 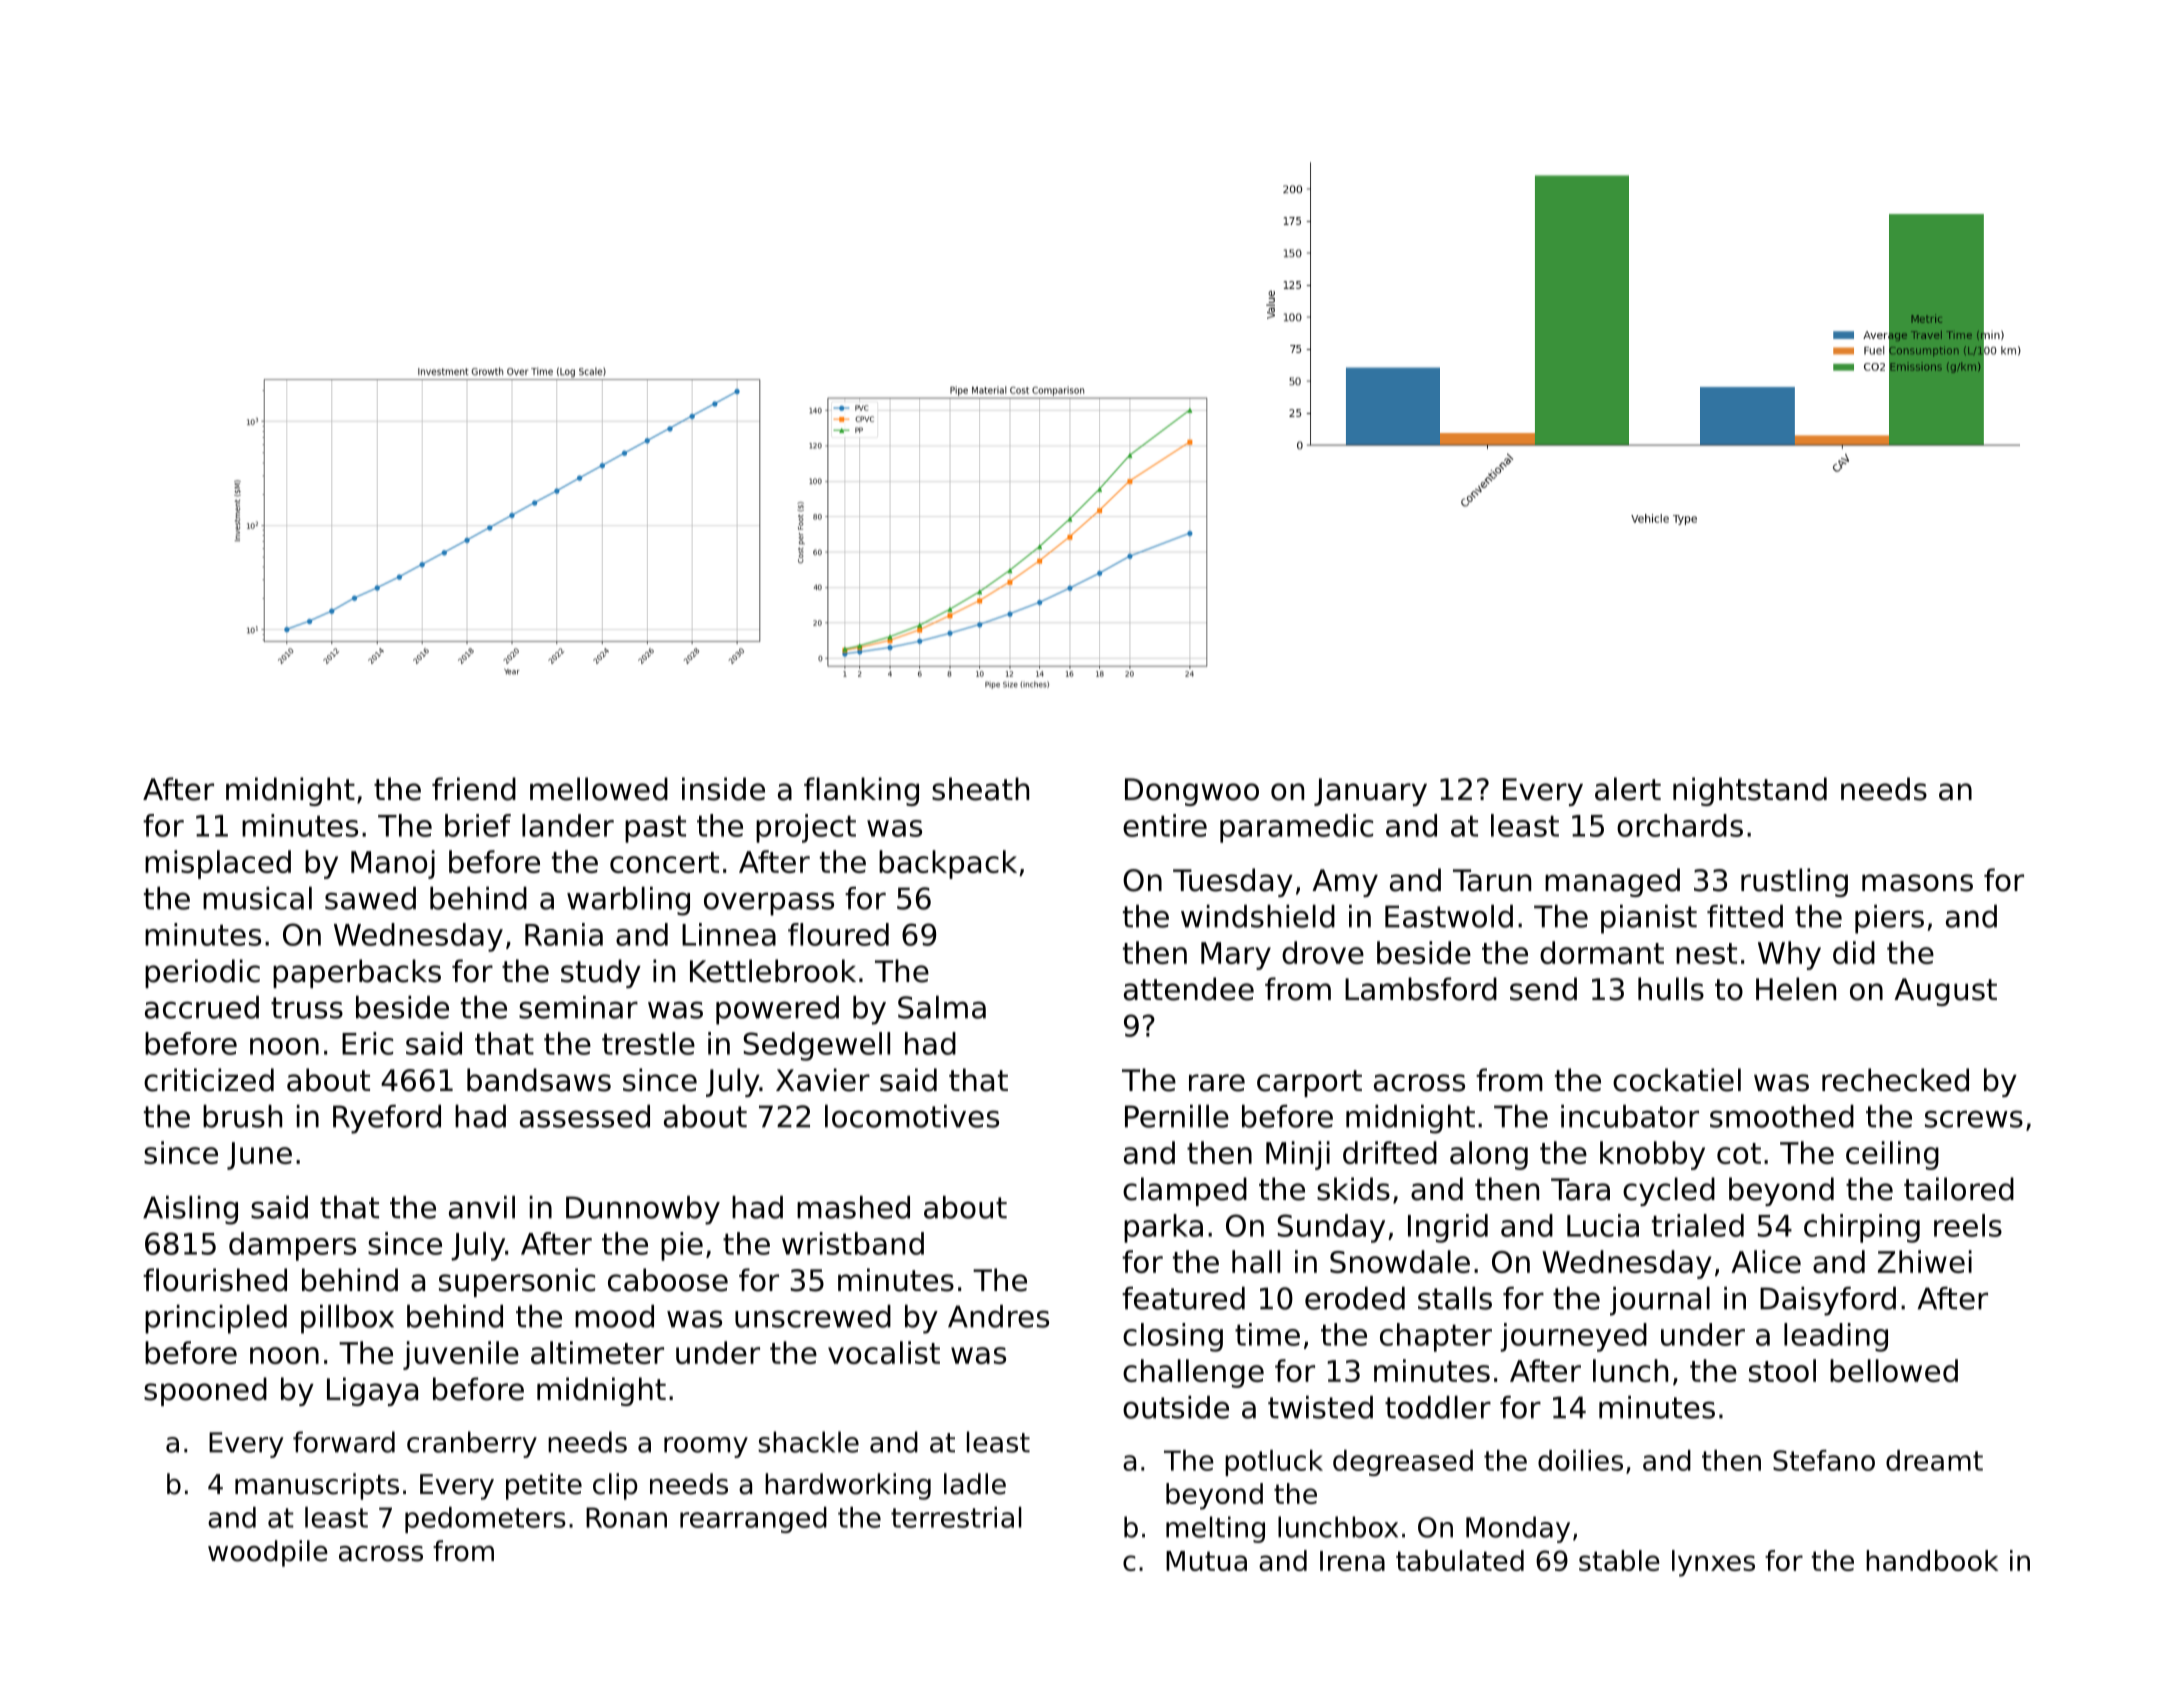 What do you see at coordinates (777, 1010) in the screenshot?
I see `powered` at bounding box center [777, 1010].
